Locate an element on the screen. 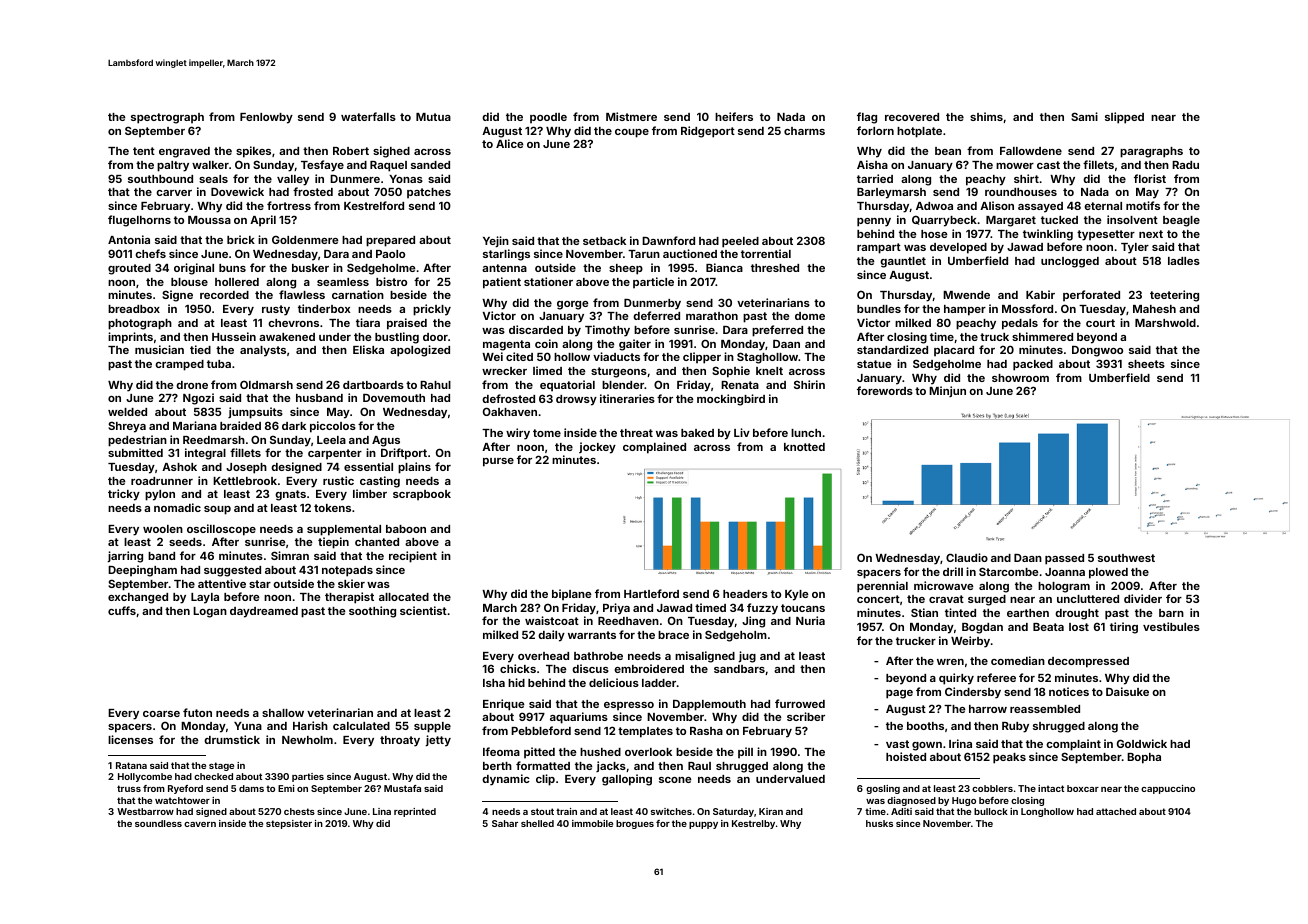  Goldenmere is located at coordinates (305, 239).
